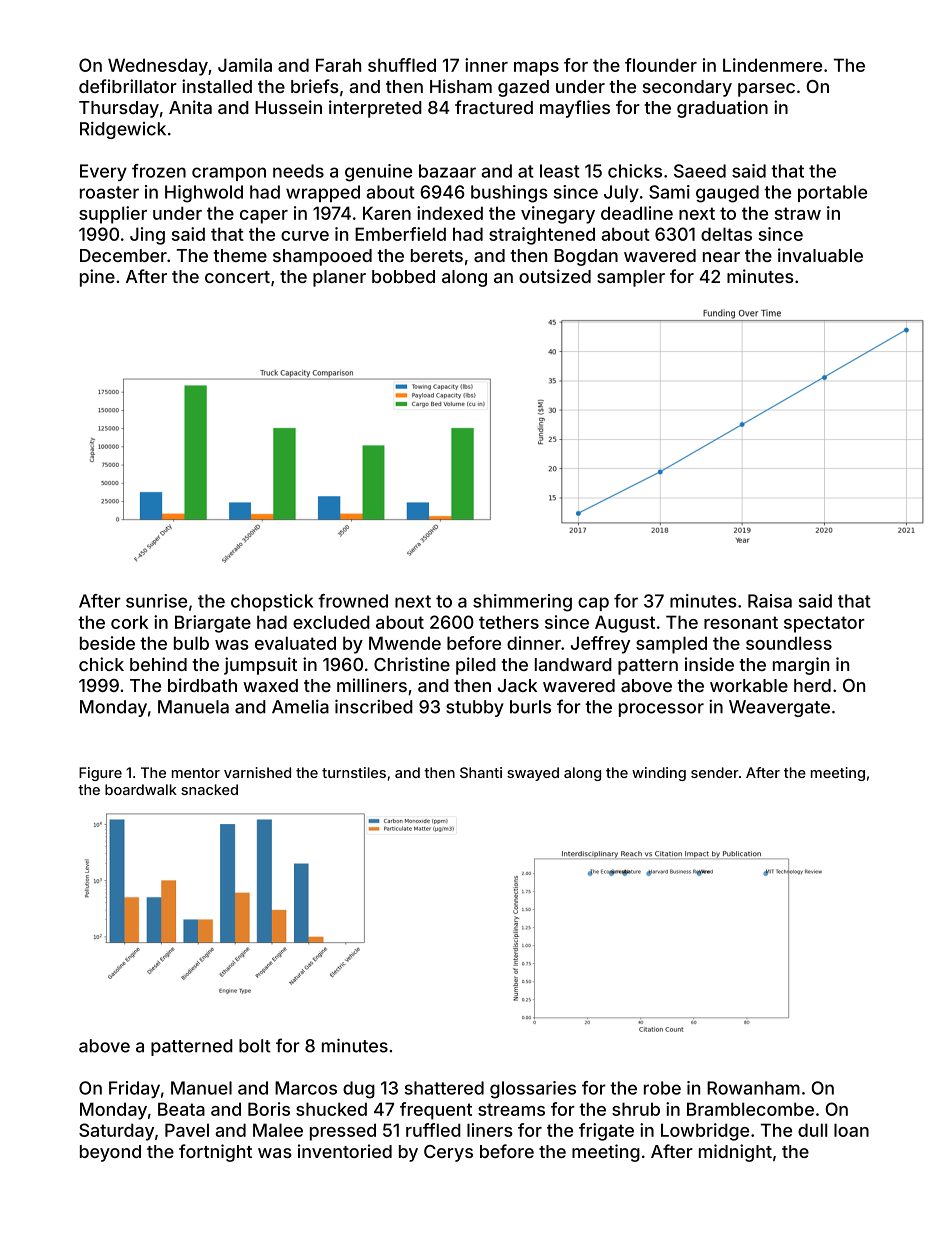 The image size is (952, 1233). Describe the element at coordinates (555, 276) in the screenshot. I see `outsized` at that location.
